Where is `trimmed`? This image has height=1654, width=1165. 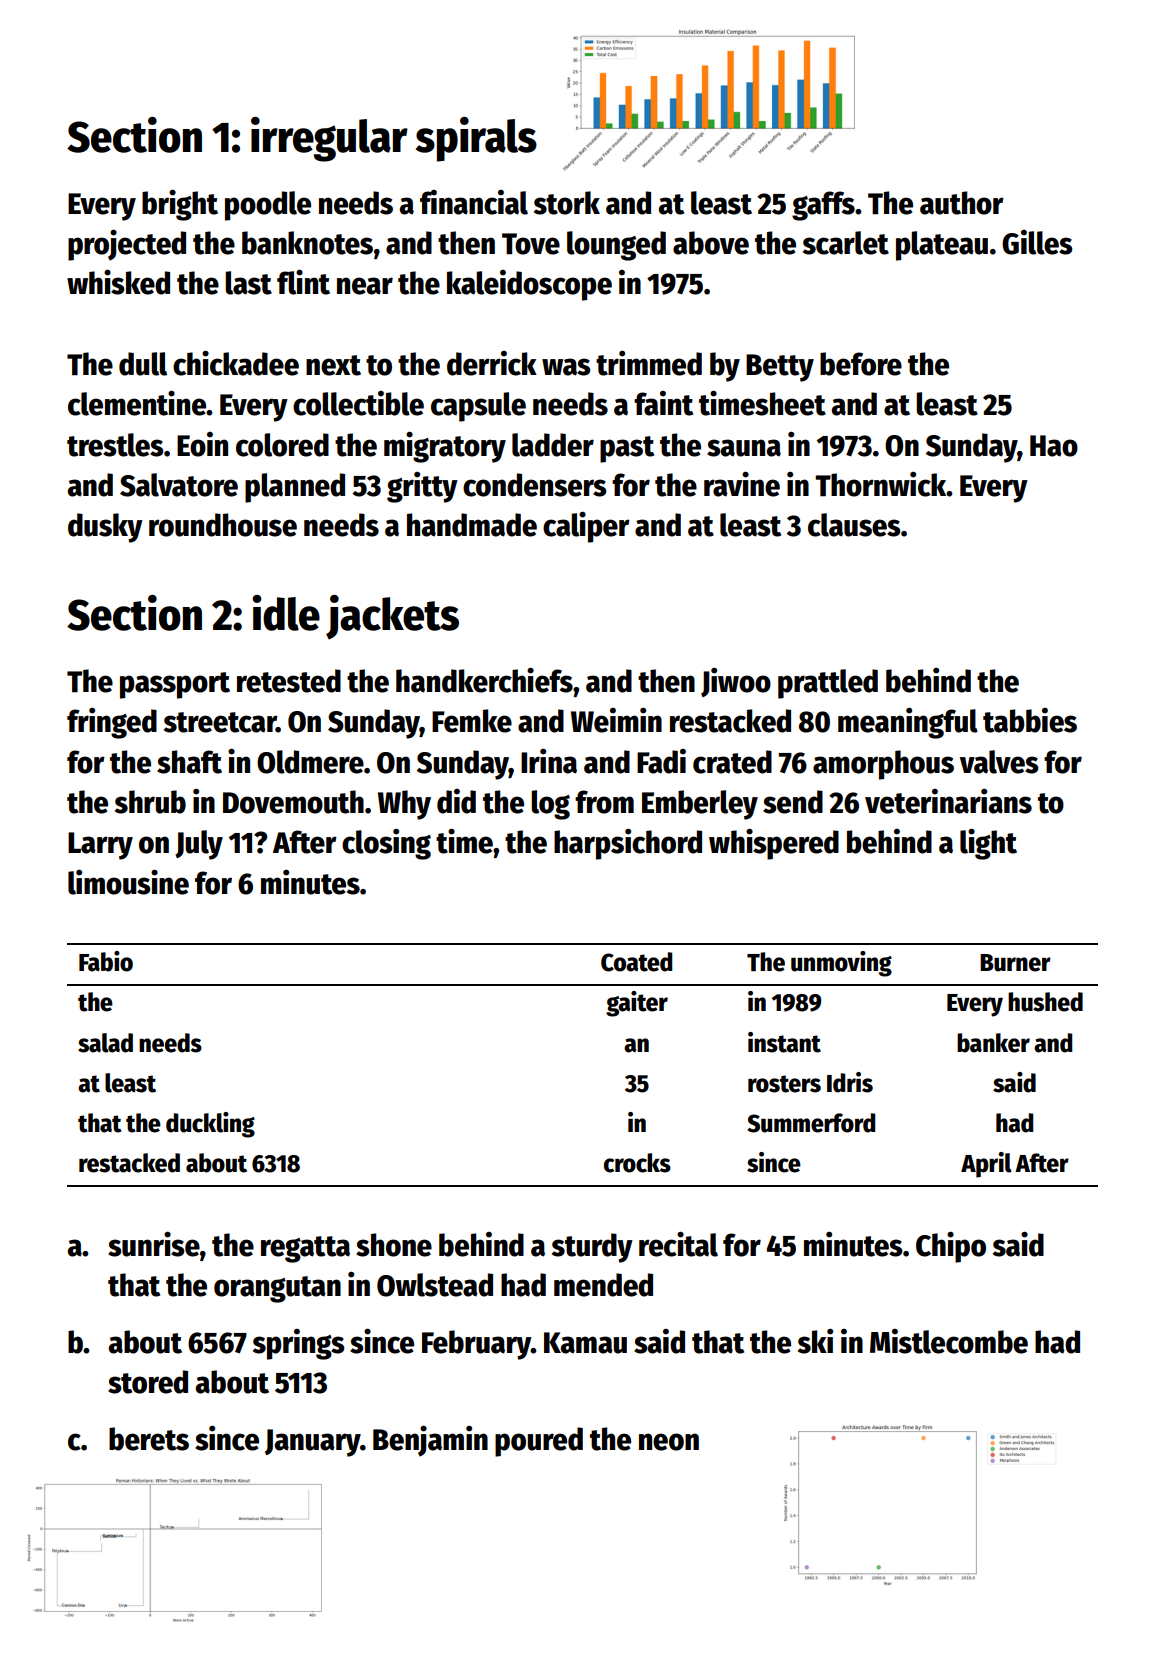
trimmed is located at coordinates (649, 363).
